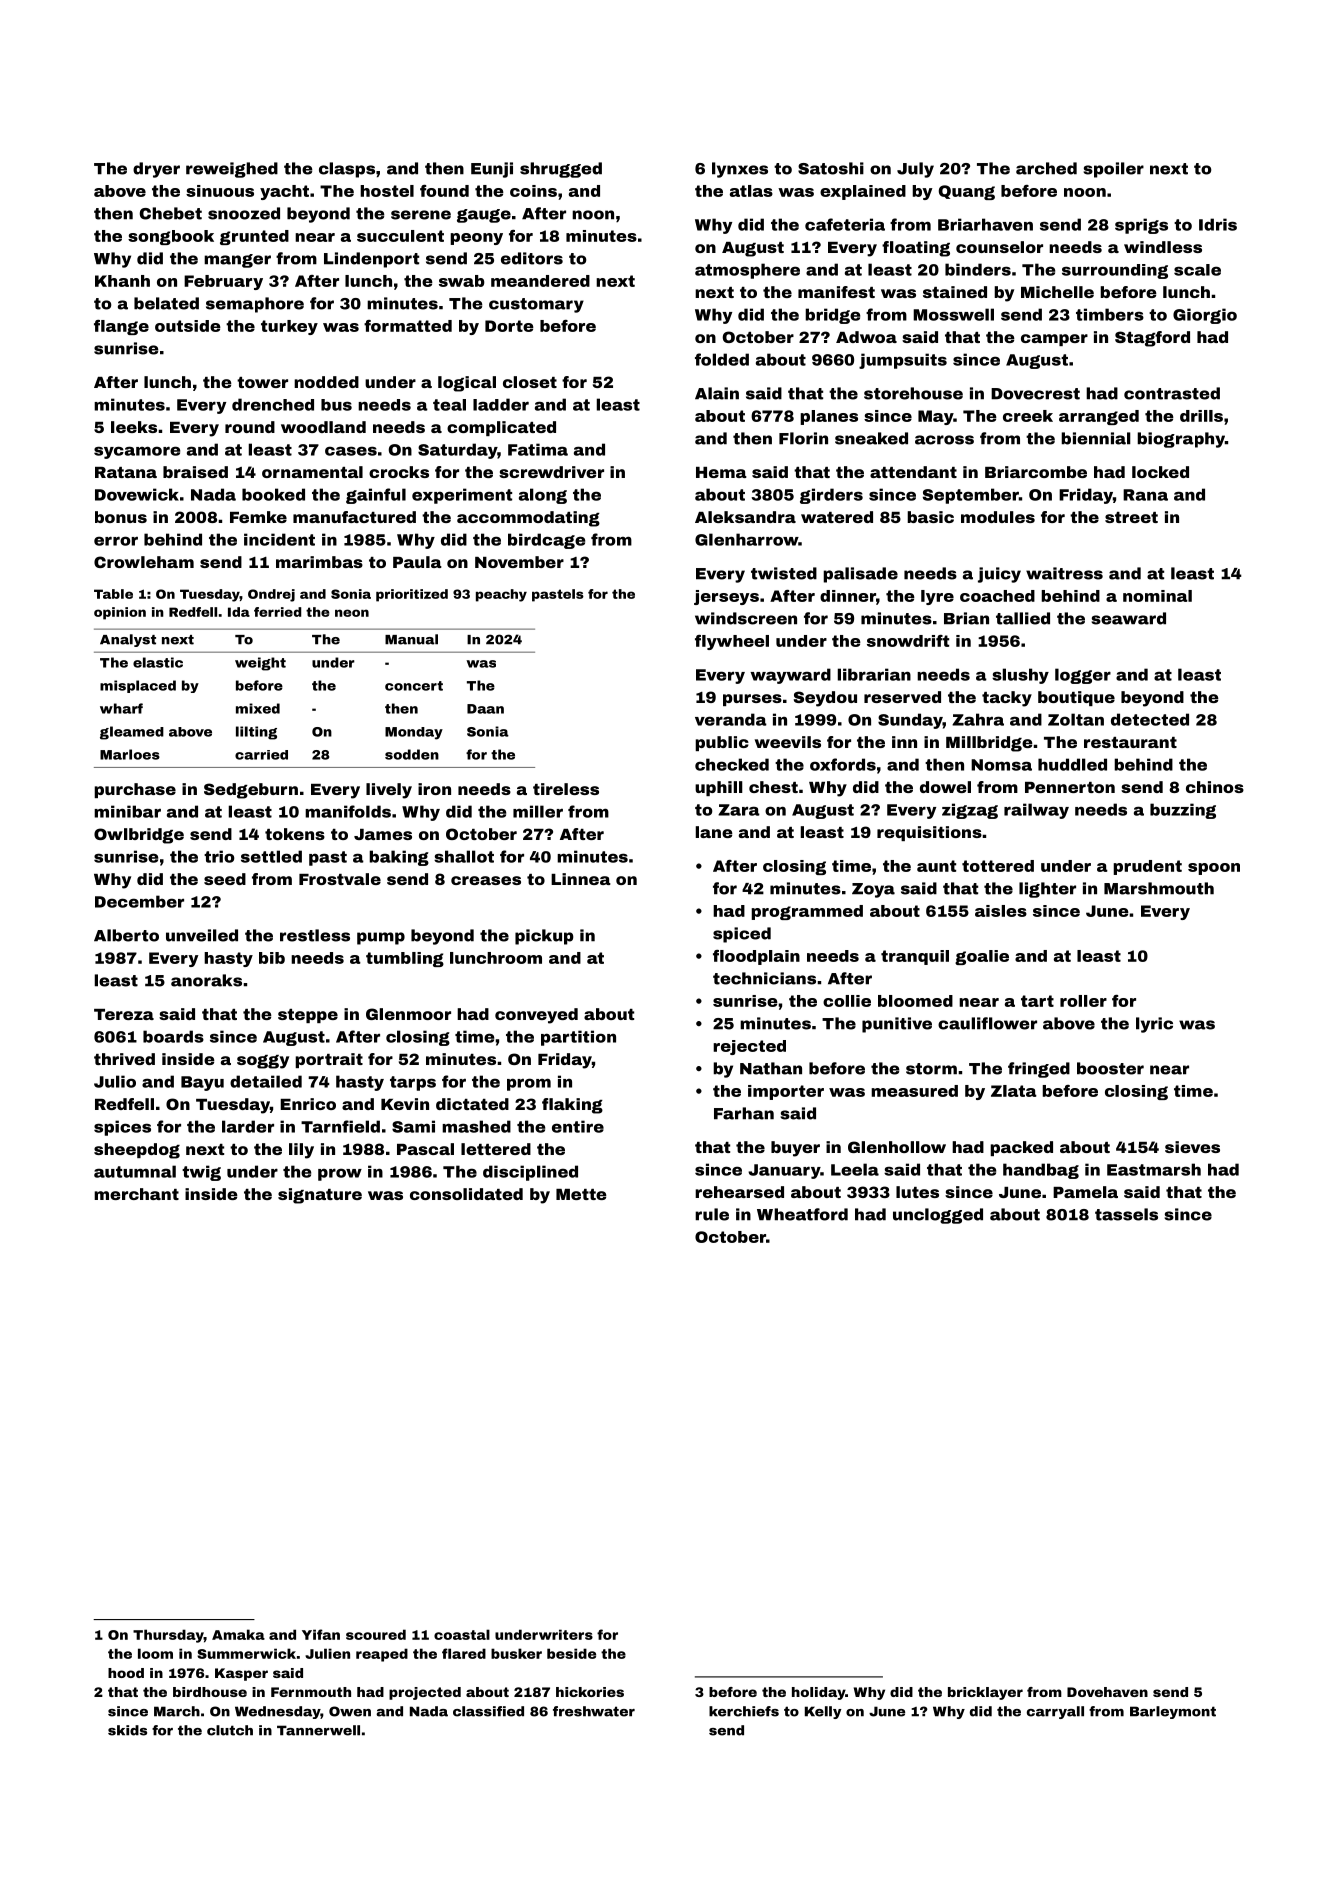  Describe the element at coordinates (277, 1712) in the screenshot. I see `Wednesday` at that location.
